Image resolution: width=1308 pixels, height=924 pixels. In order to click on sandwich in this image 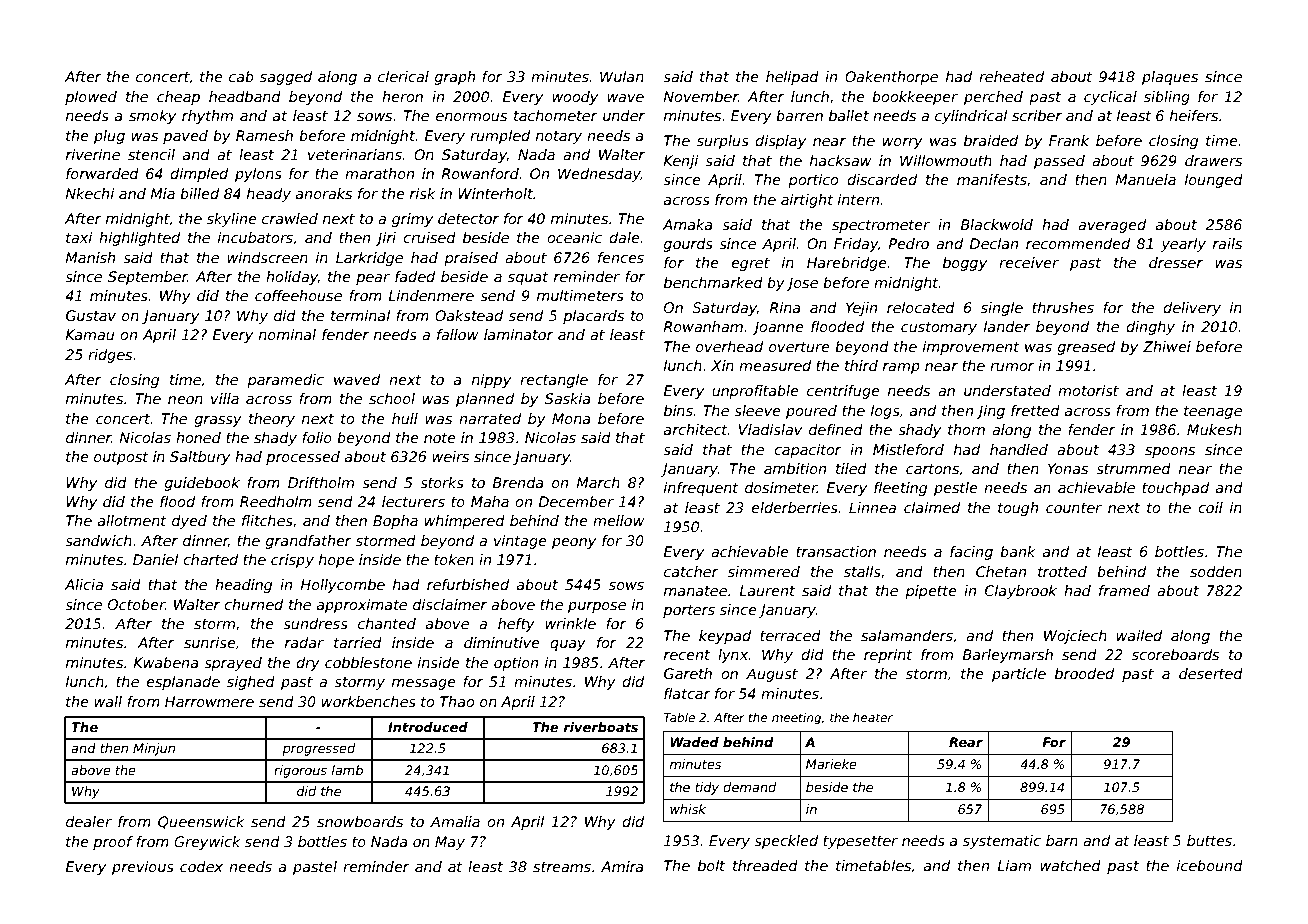, I will do `click(98, 540)`.
